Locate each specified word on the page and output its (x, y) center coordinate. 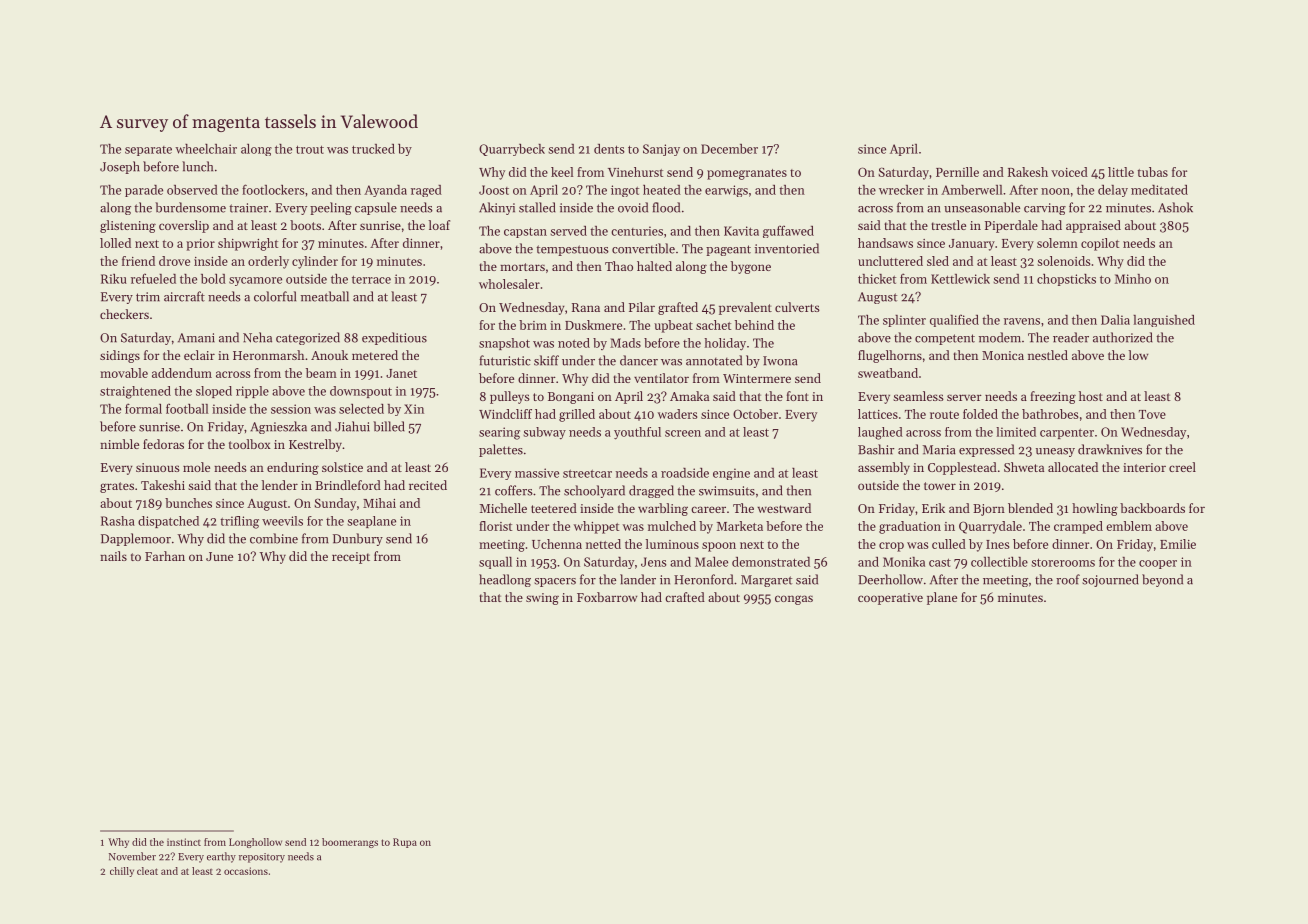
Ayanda (385, 191)
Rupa (405, 843)
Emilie (1178, 544)
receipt (351, 558)
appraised (1093, 226)
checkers (124, 314)
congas (794, 600)
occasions (246, 871)
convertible (643, 248)
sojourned (1110, 580)
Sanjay (661, 150)
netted (603, 544)
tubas (1153, 172)
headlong (505, 580)
